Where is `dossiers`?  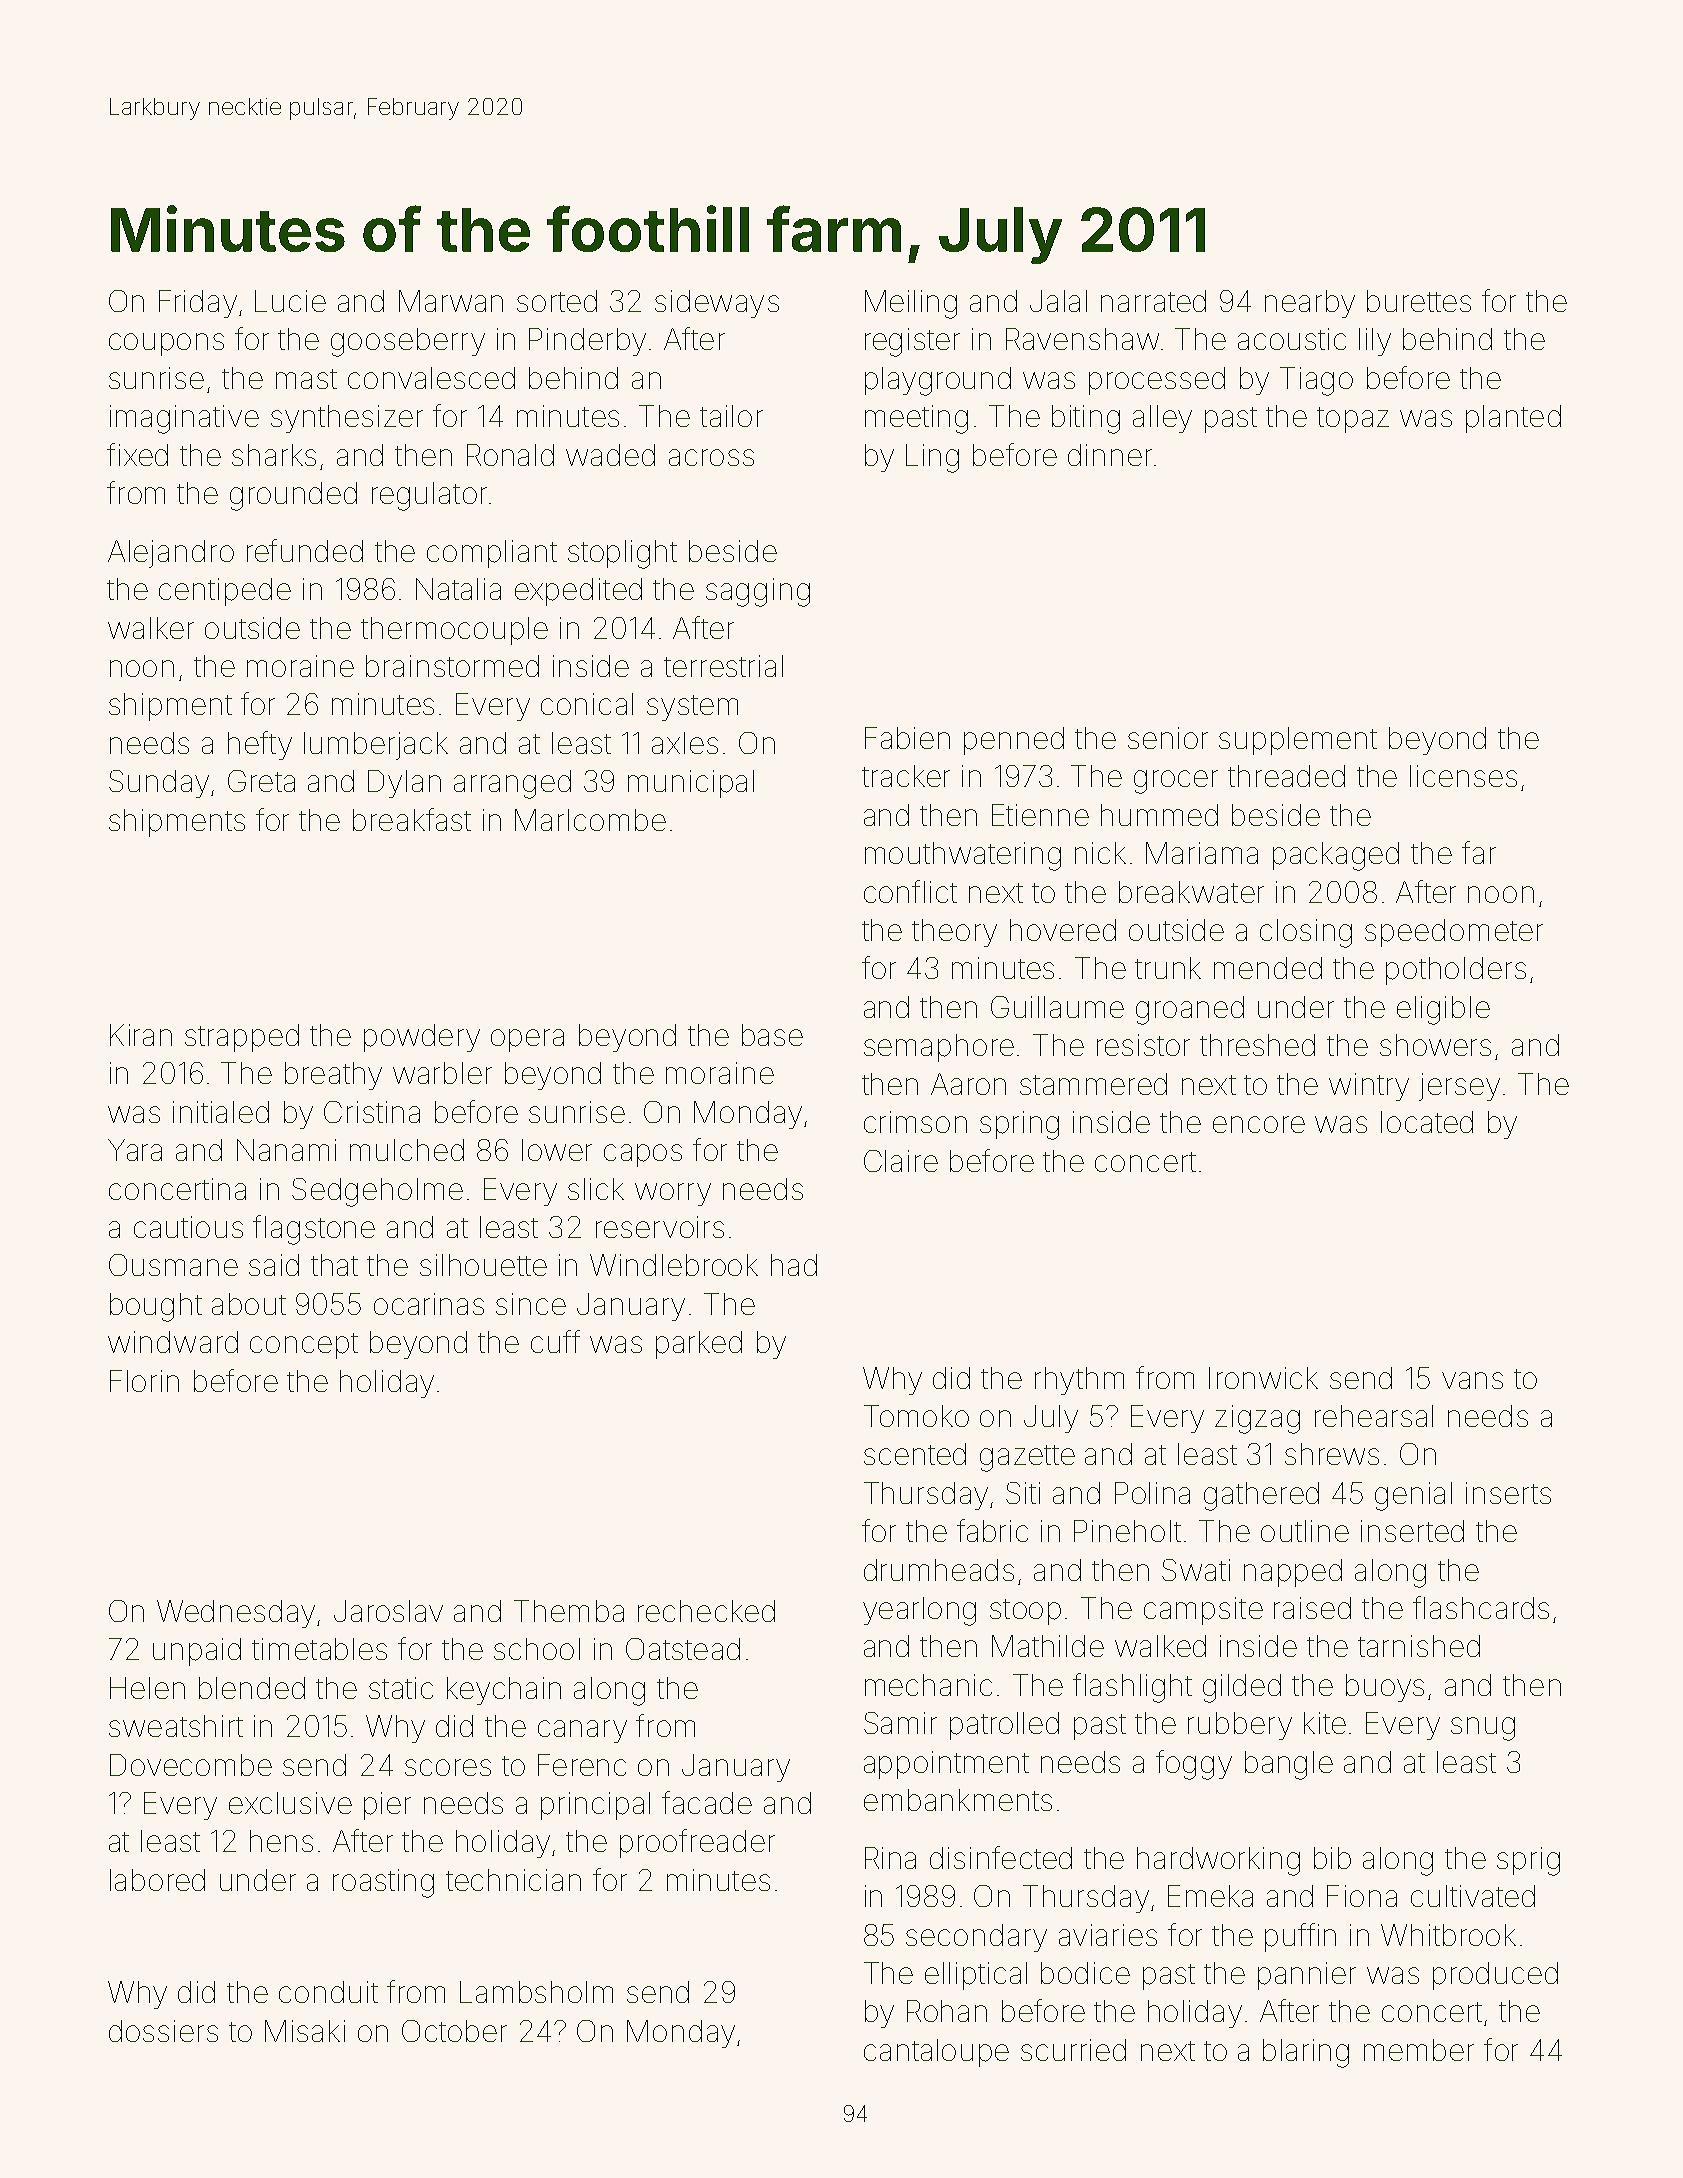 dossiers is located at coordinates (163, 2031).
